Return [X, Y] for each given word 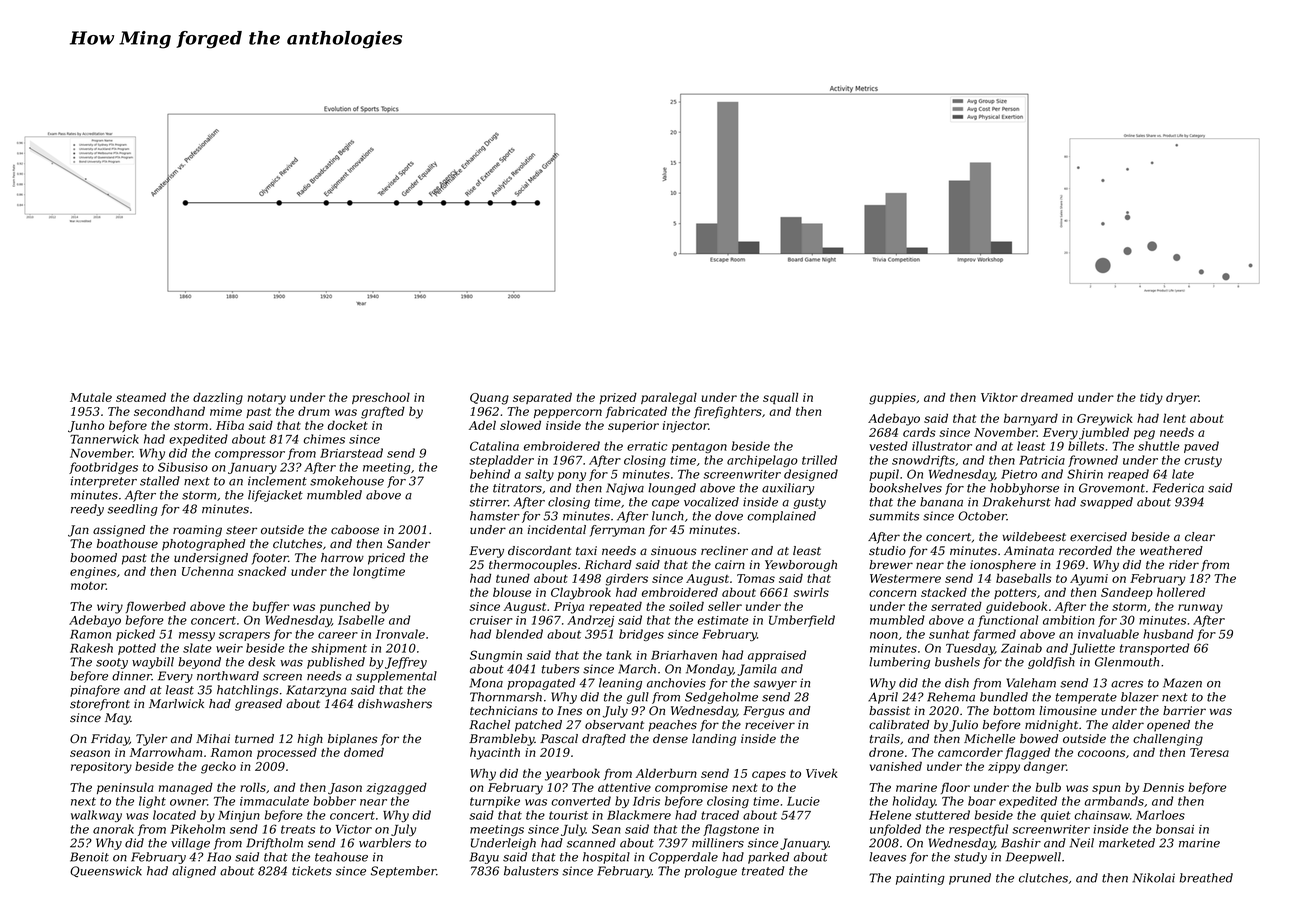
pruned [970, 879]
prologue [710, 872]
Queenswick [106, 871]
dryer [1182, 398]
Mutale [91, 397]
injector [685, 427]
